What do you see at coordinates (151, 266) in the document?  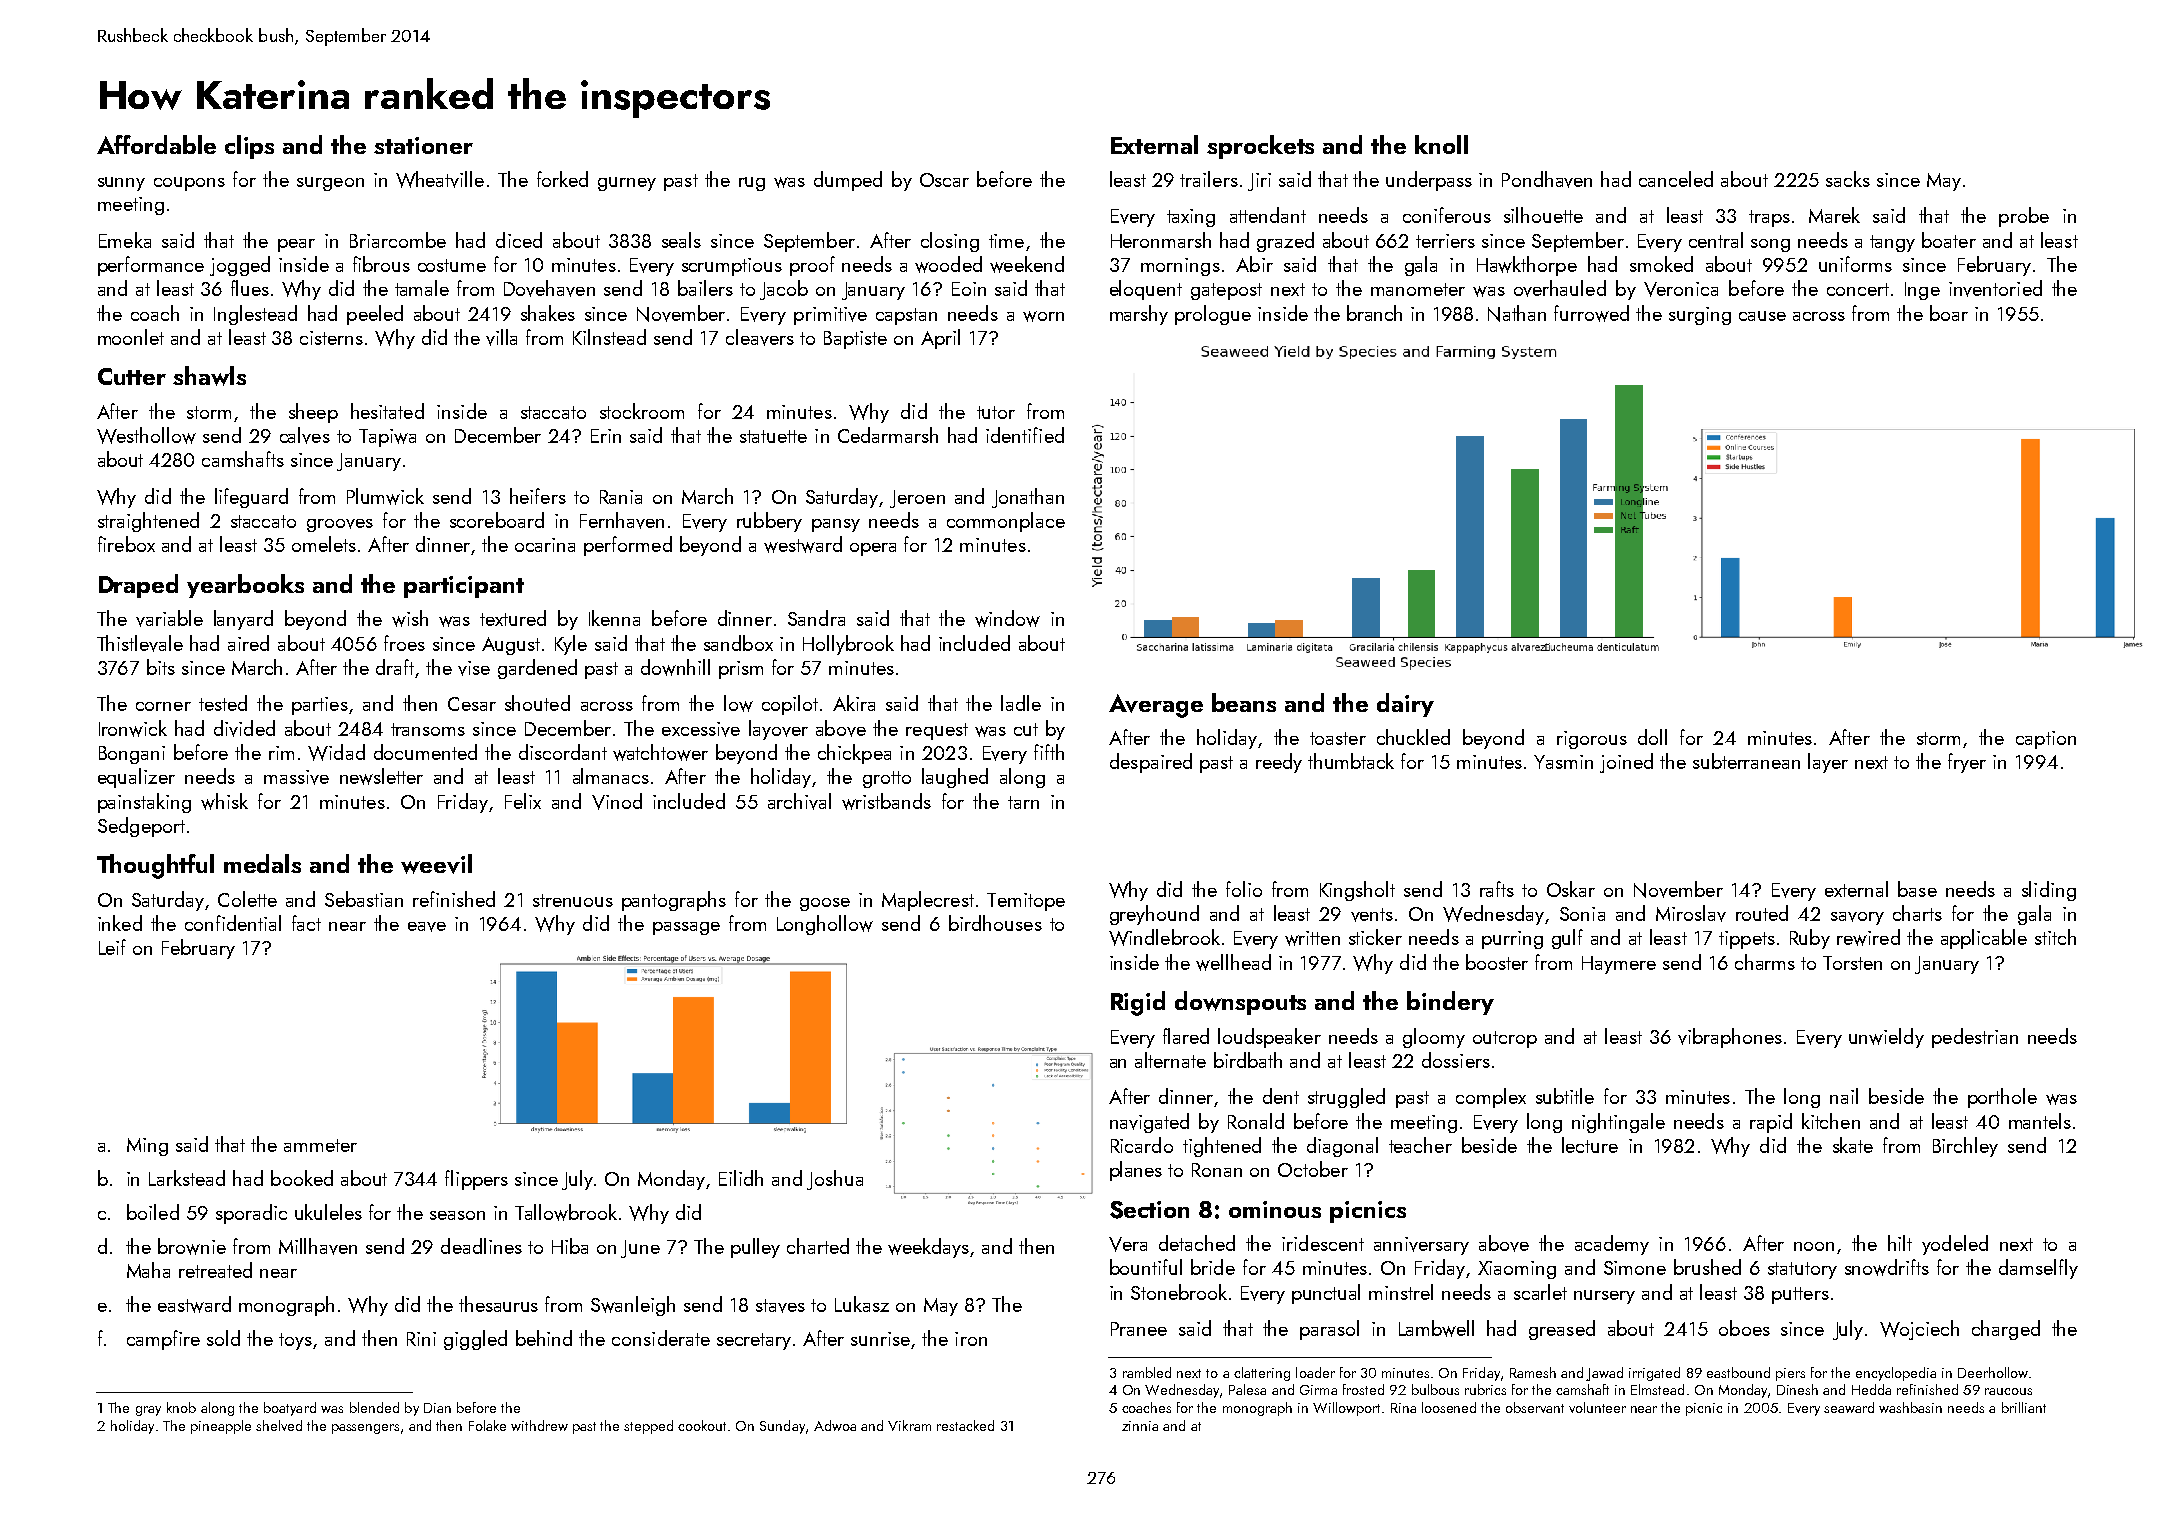 I see `performance` at bounding box center [151, 266].
